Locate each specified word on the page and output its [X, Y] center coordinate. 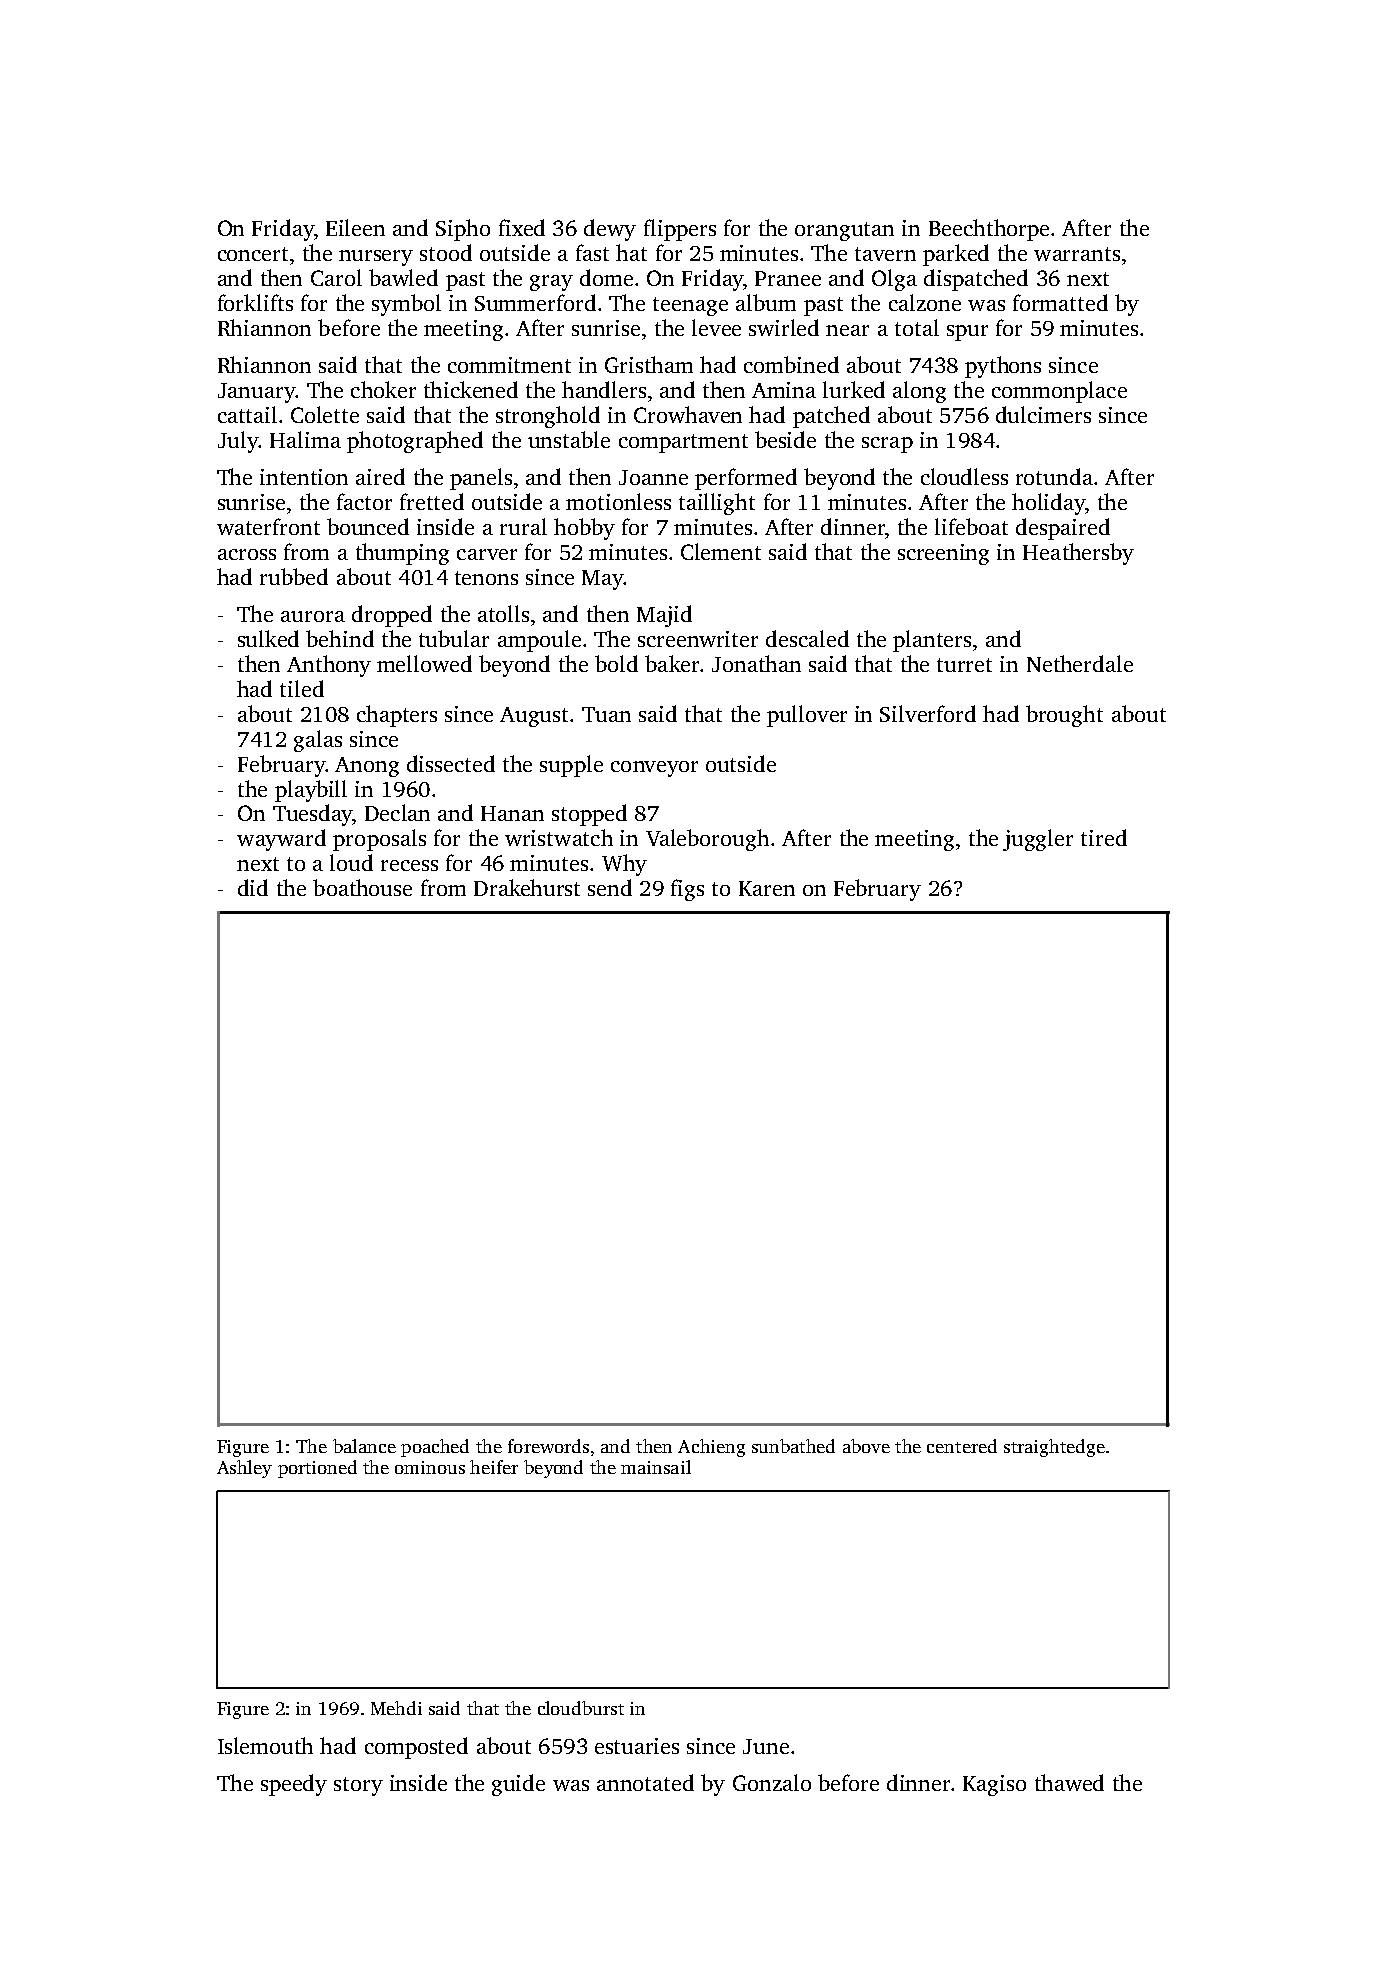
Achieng [711, 1448]
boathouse [362, 887]
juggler [1038, 840]
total [917, 327]
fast [592, 252]
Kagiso [994, 1785]
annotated [645, 1782]
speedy [294, 1785]
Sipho [463, 230]
